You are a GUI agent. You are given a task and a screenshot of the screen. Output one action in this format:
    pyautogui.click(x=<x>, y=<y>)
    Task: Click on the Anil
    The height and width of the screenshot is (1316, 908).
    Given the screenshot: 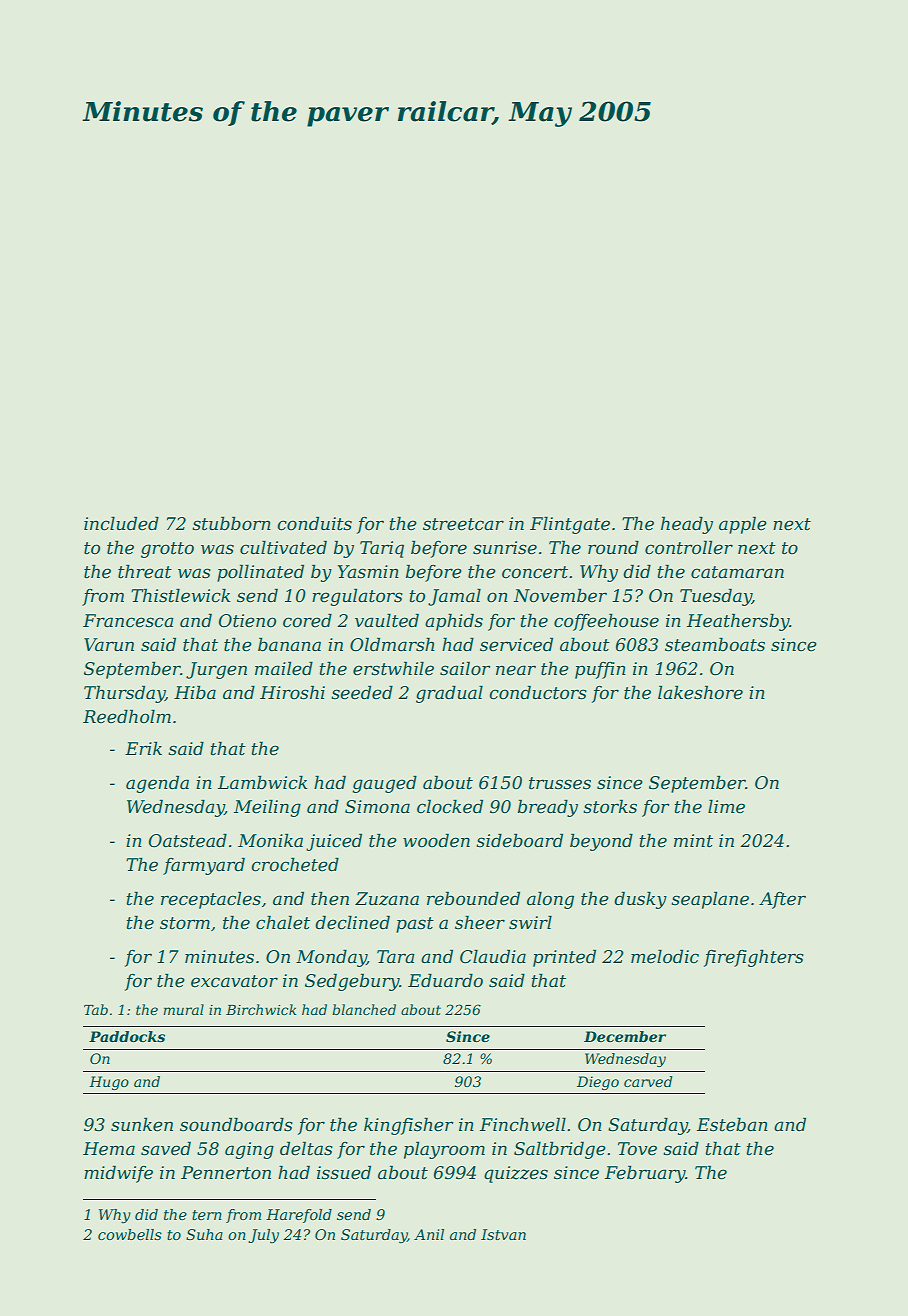 What is the action you would take?
    pyautogui.click(x=429, y=1234)
